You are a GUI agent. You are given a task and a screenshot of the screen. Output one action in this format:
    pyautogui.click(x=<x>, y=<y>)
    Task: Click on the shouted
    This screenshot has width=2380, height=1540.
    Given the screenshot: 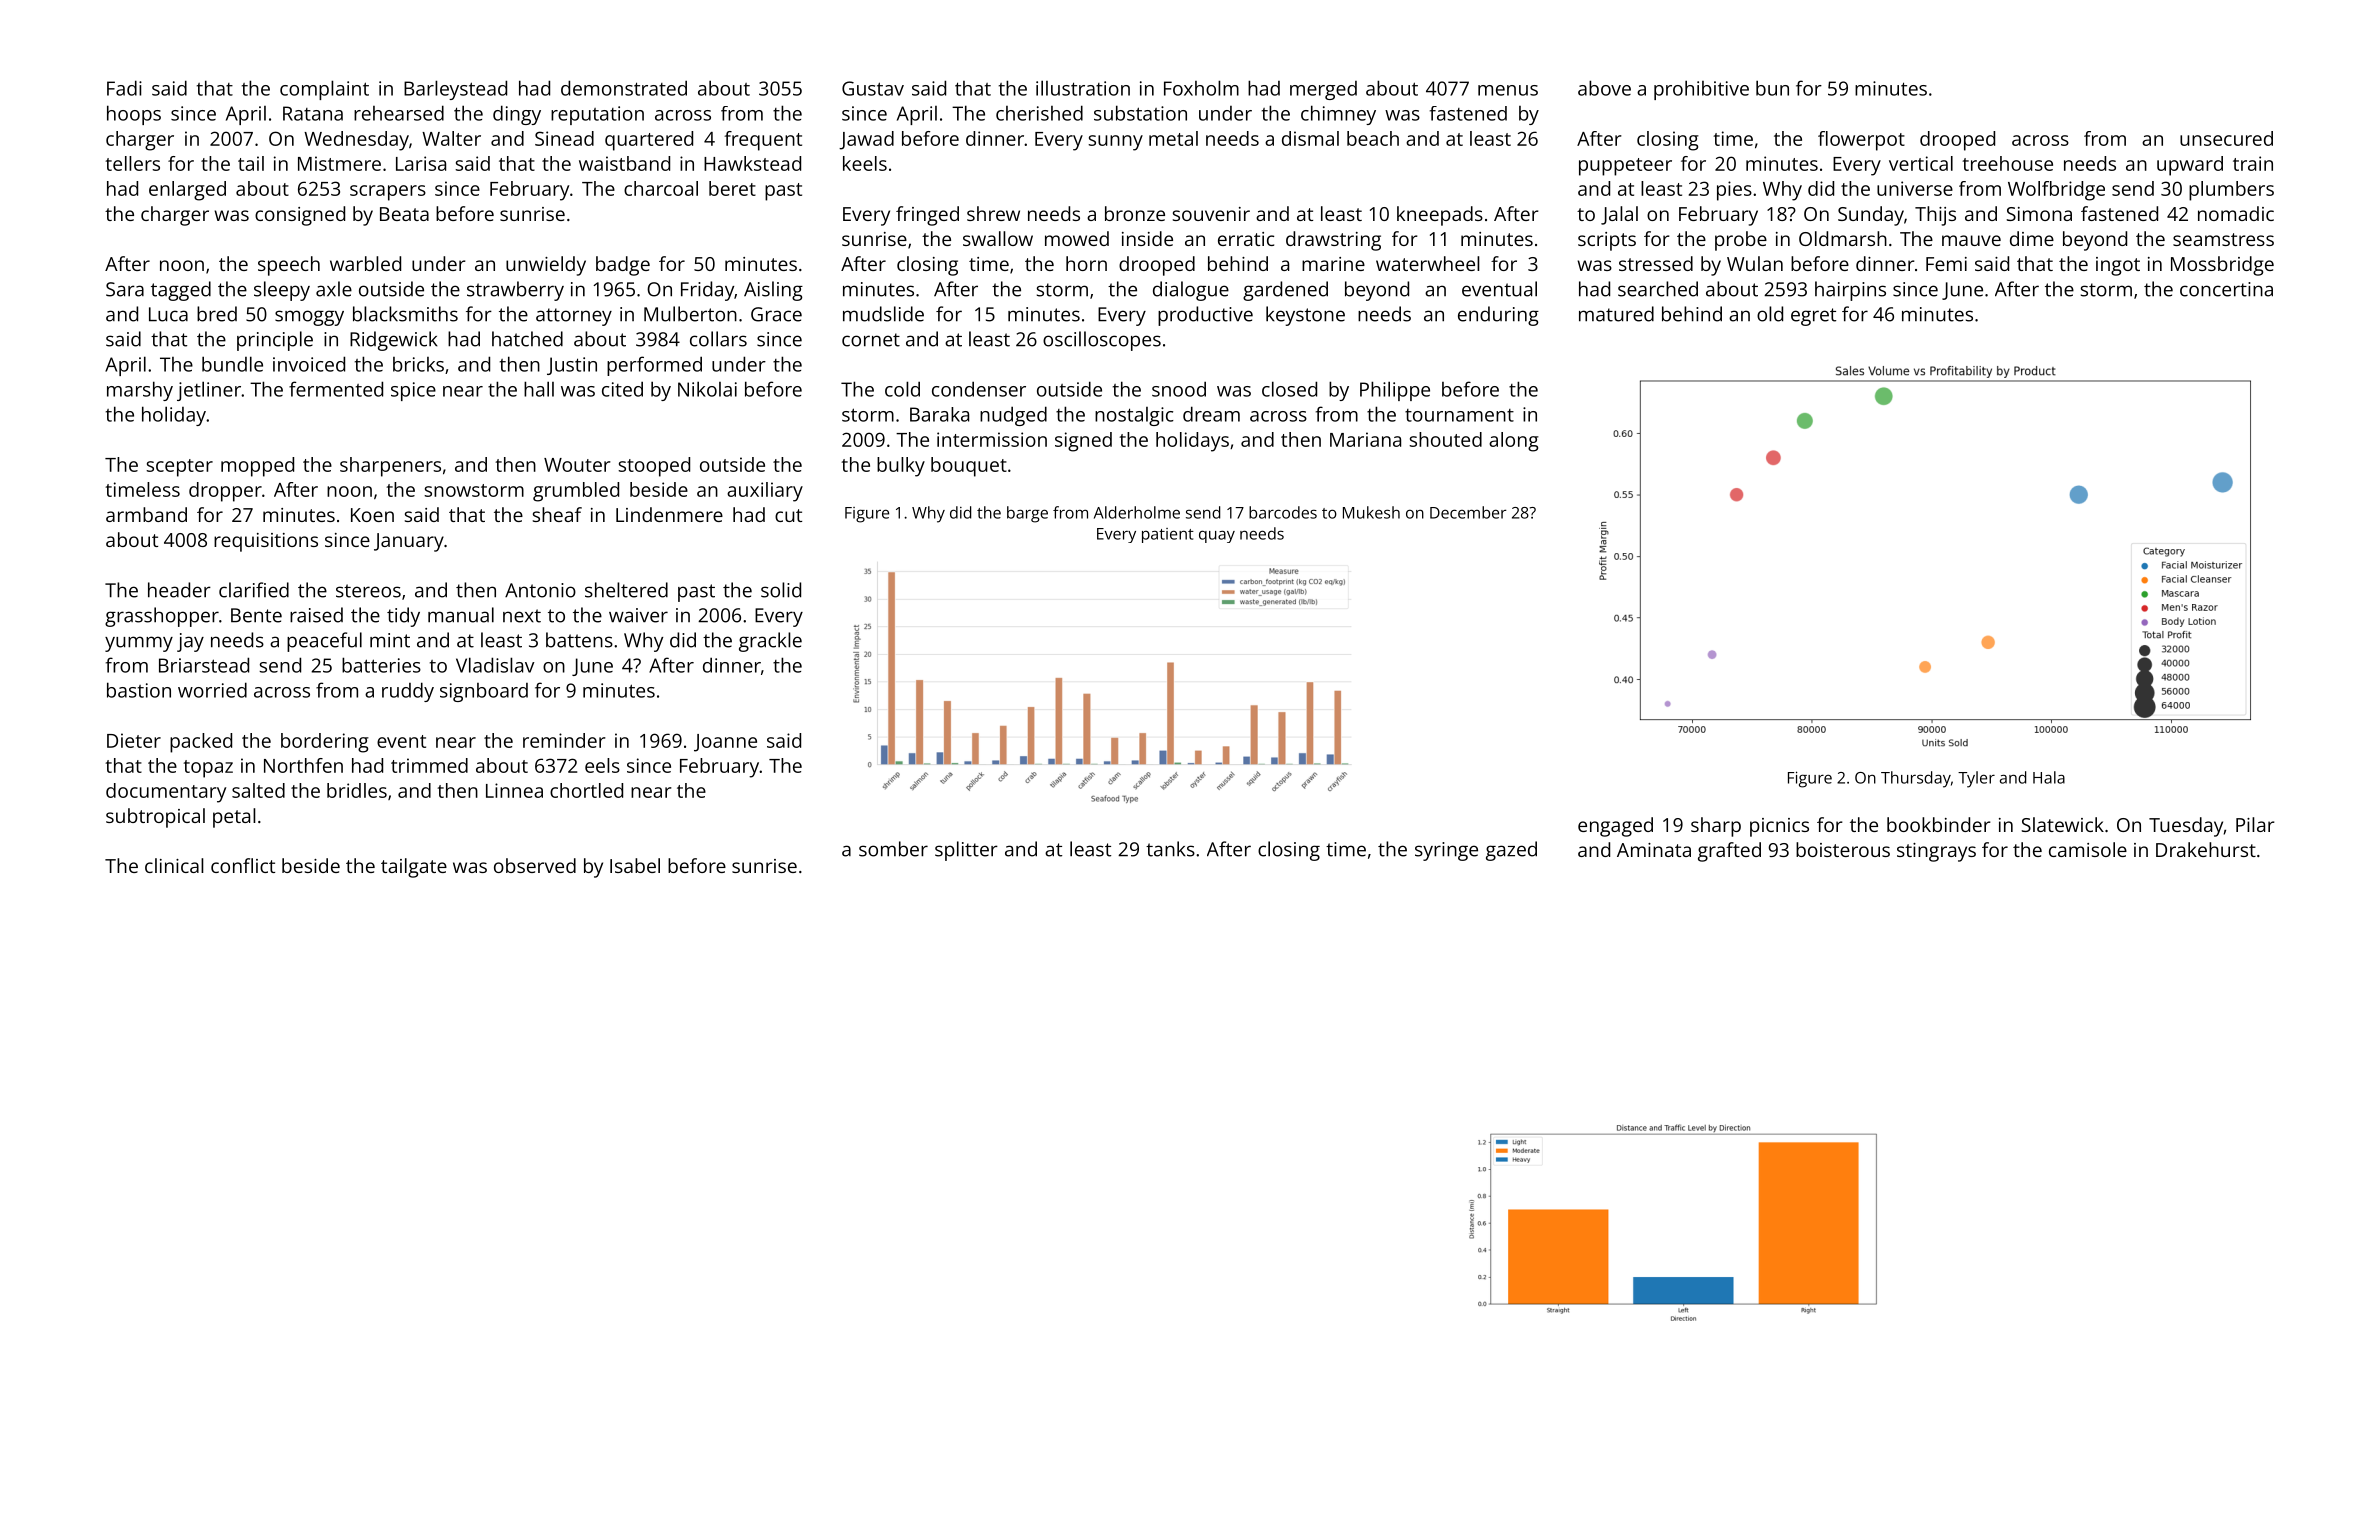 What is the action you would take?
    pyautogui.click(x=1445, y=439)
